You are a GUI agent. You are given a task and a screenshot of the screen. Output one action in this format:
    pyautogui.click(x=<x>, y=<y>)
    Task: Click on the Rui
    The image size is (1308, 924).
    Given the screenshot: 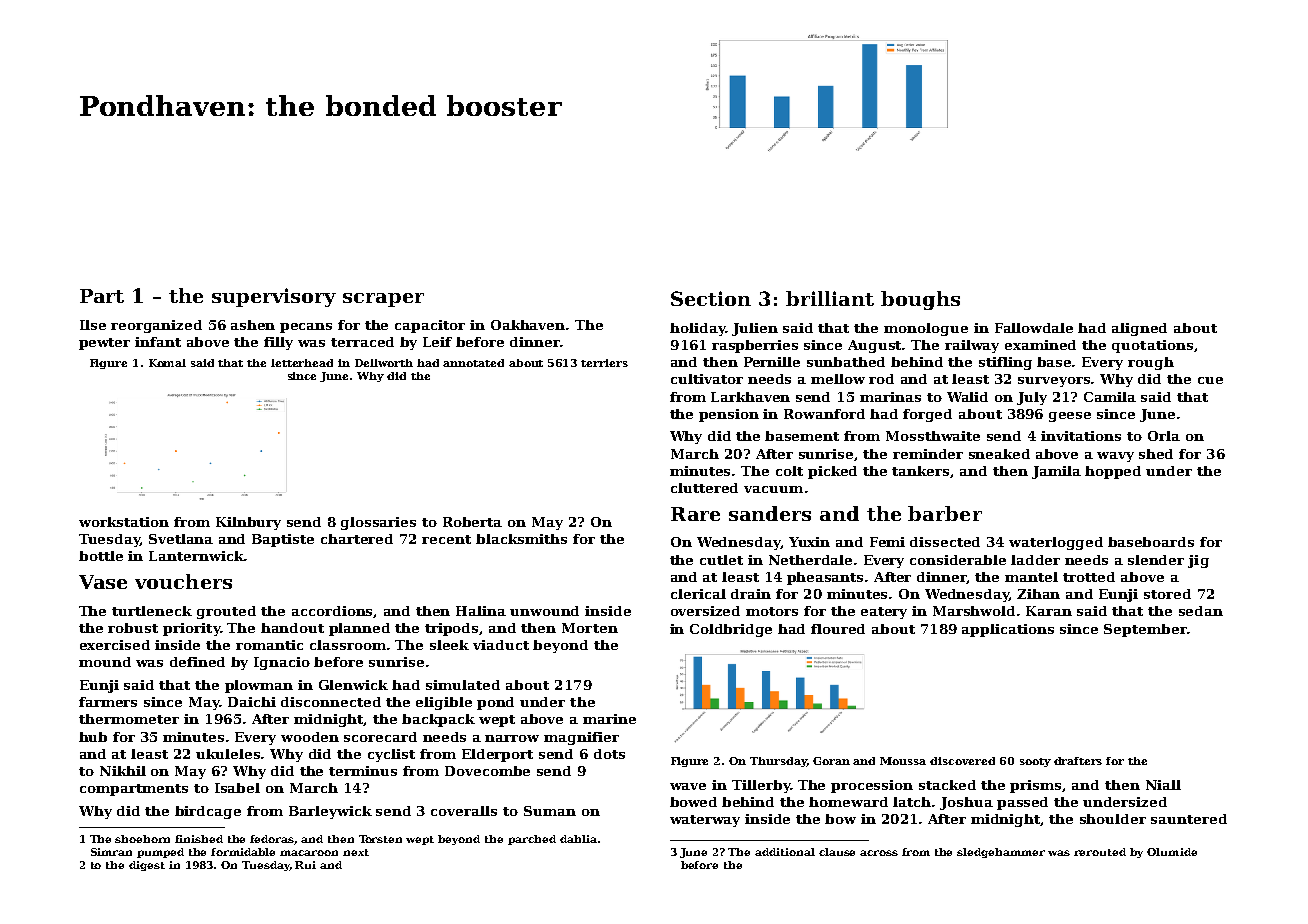 What is the action you would take?
    pyautogui.click(x=305, y=865)
